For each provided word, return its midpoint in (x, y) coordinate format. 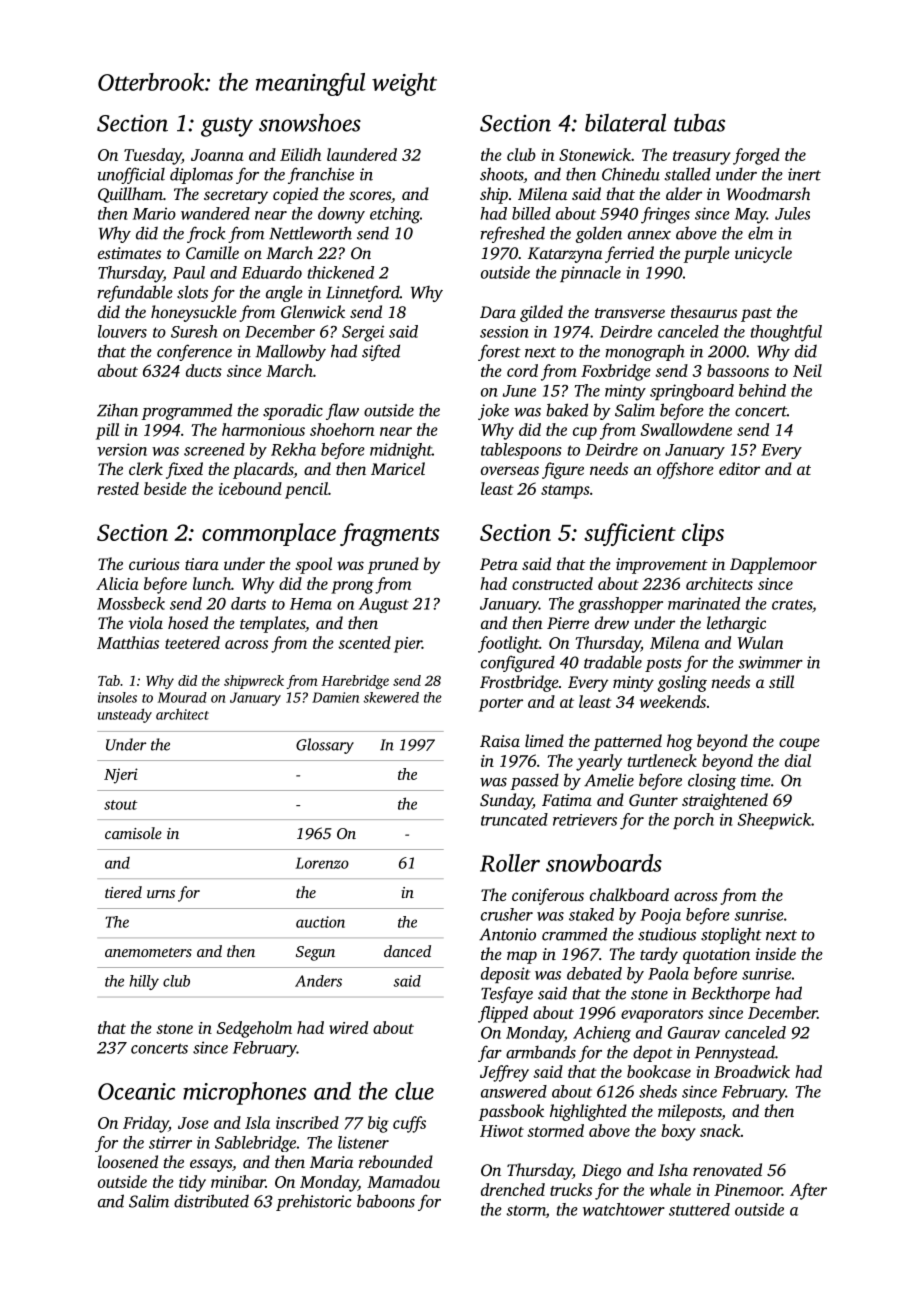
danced (407, 951)
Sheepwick (774, 821)
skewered (391, 697)
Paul (189, 272)
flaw (342, 411)
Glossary (325, 746)
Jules (792, 213)
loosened (128, 1161)
